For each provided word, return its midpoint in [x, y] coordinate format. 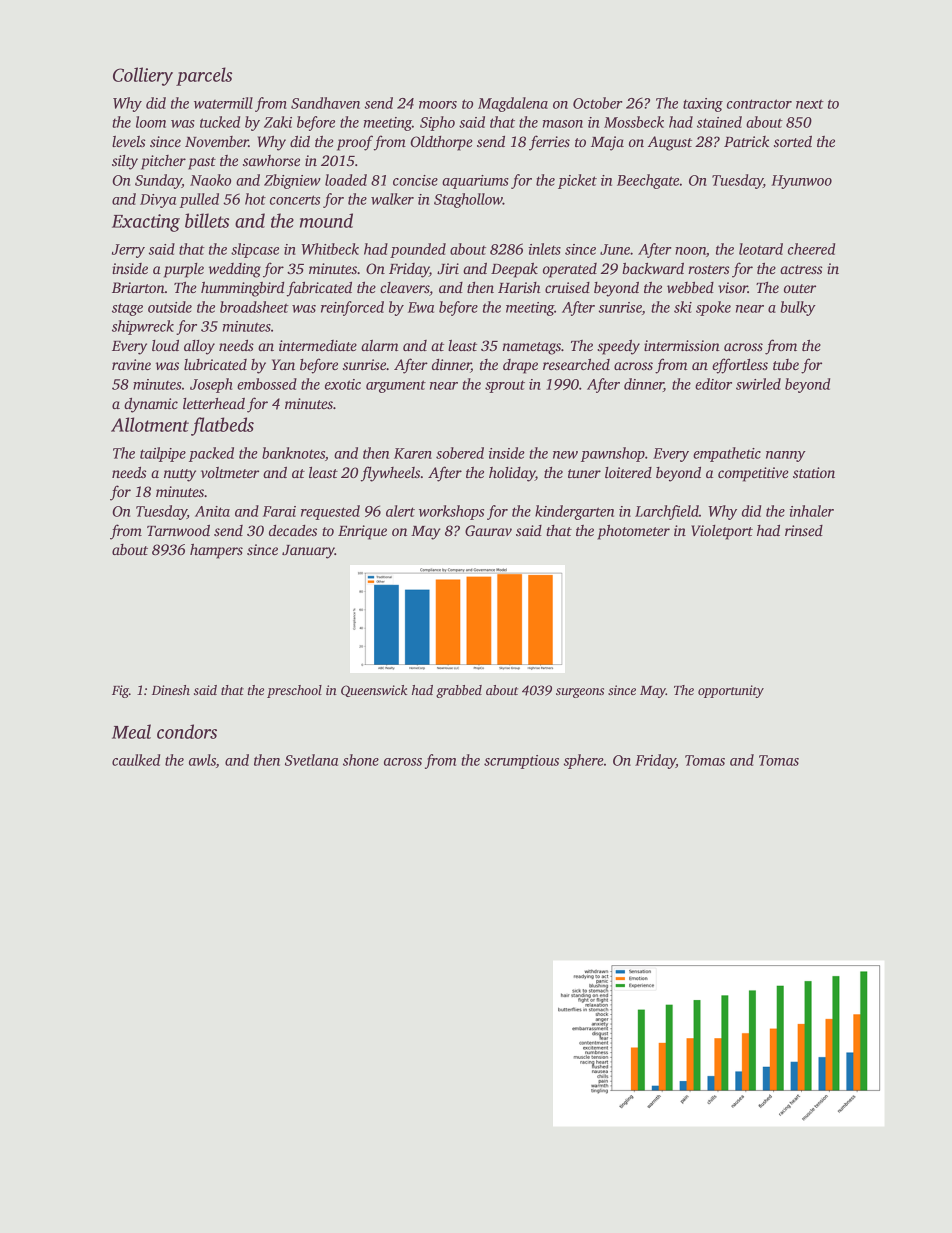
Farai [279, 511]
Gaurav [488, 530]
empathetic [727, 454]
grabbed [459, 691]
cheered [811, 249]
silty [125, 162]
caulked [136, 760]
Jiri [448, 268]
